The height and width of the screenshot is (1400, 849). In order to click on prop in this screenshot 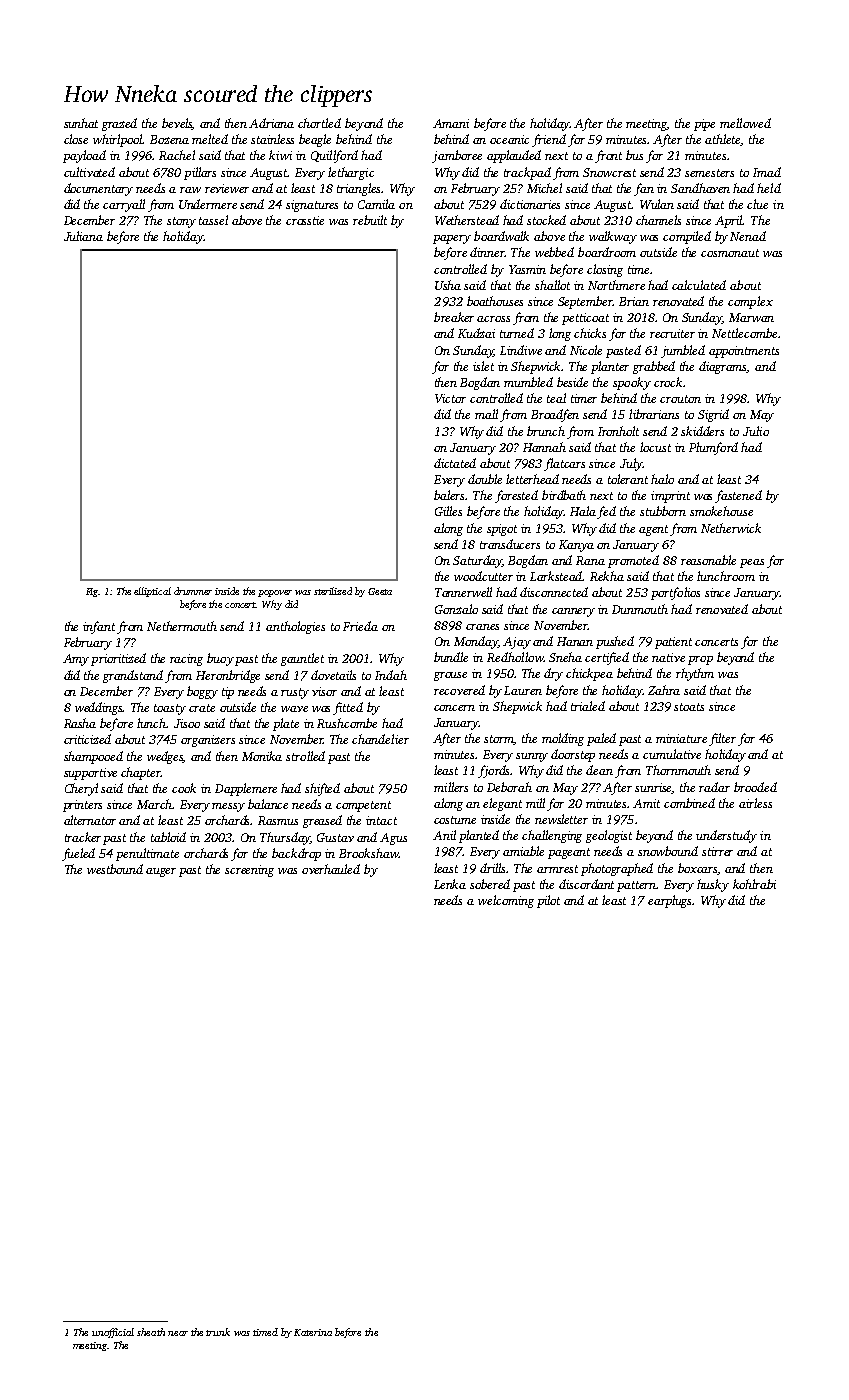, I will do `click(700, 660)`.
